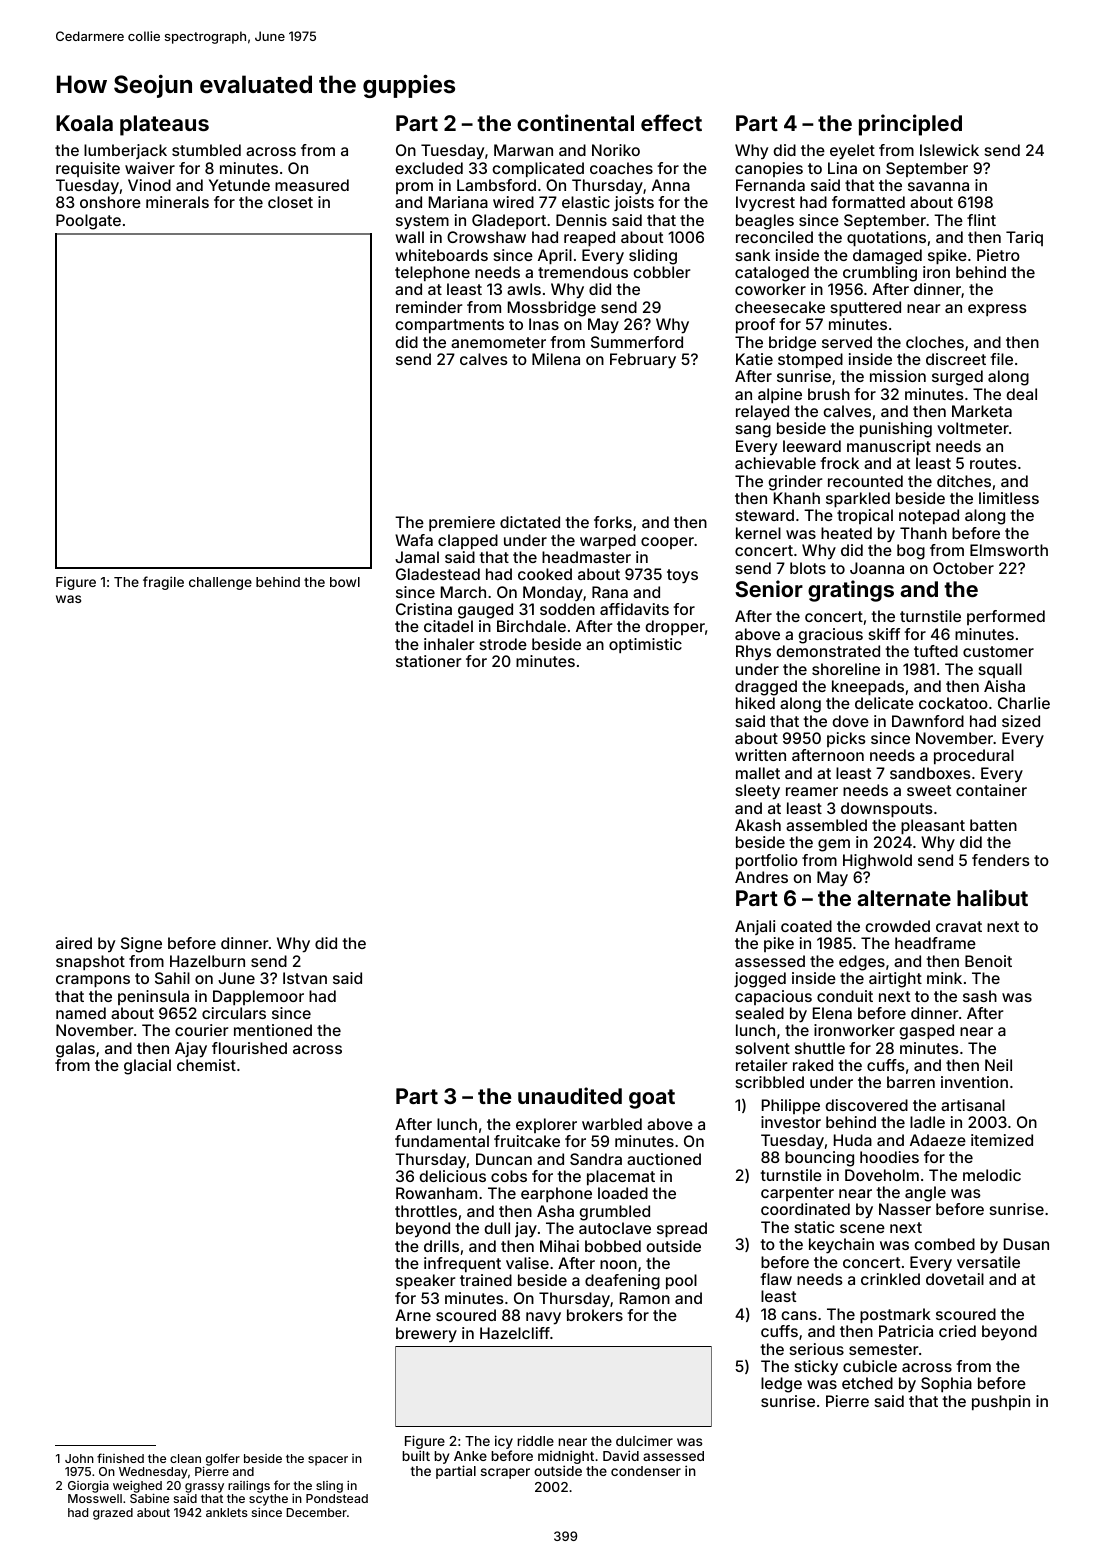  Describe the element at coordinates (141, 945) in the screenshot. I see `Signe` at that location.
